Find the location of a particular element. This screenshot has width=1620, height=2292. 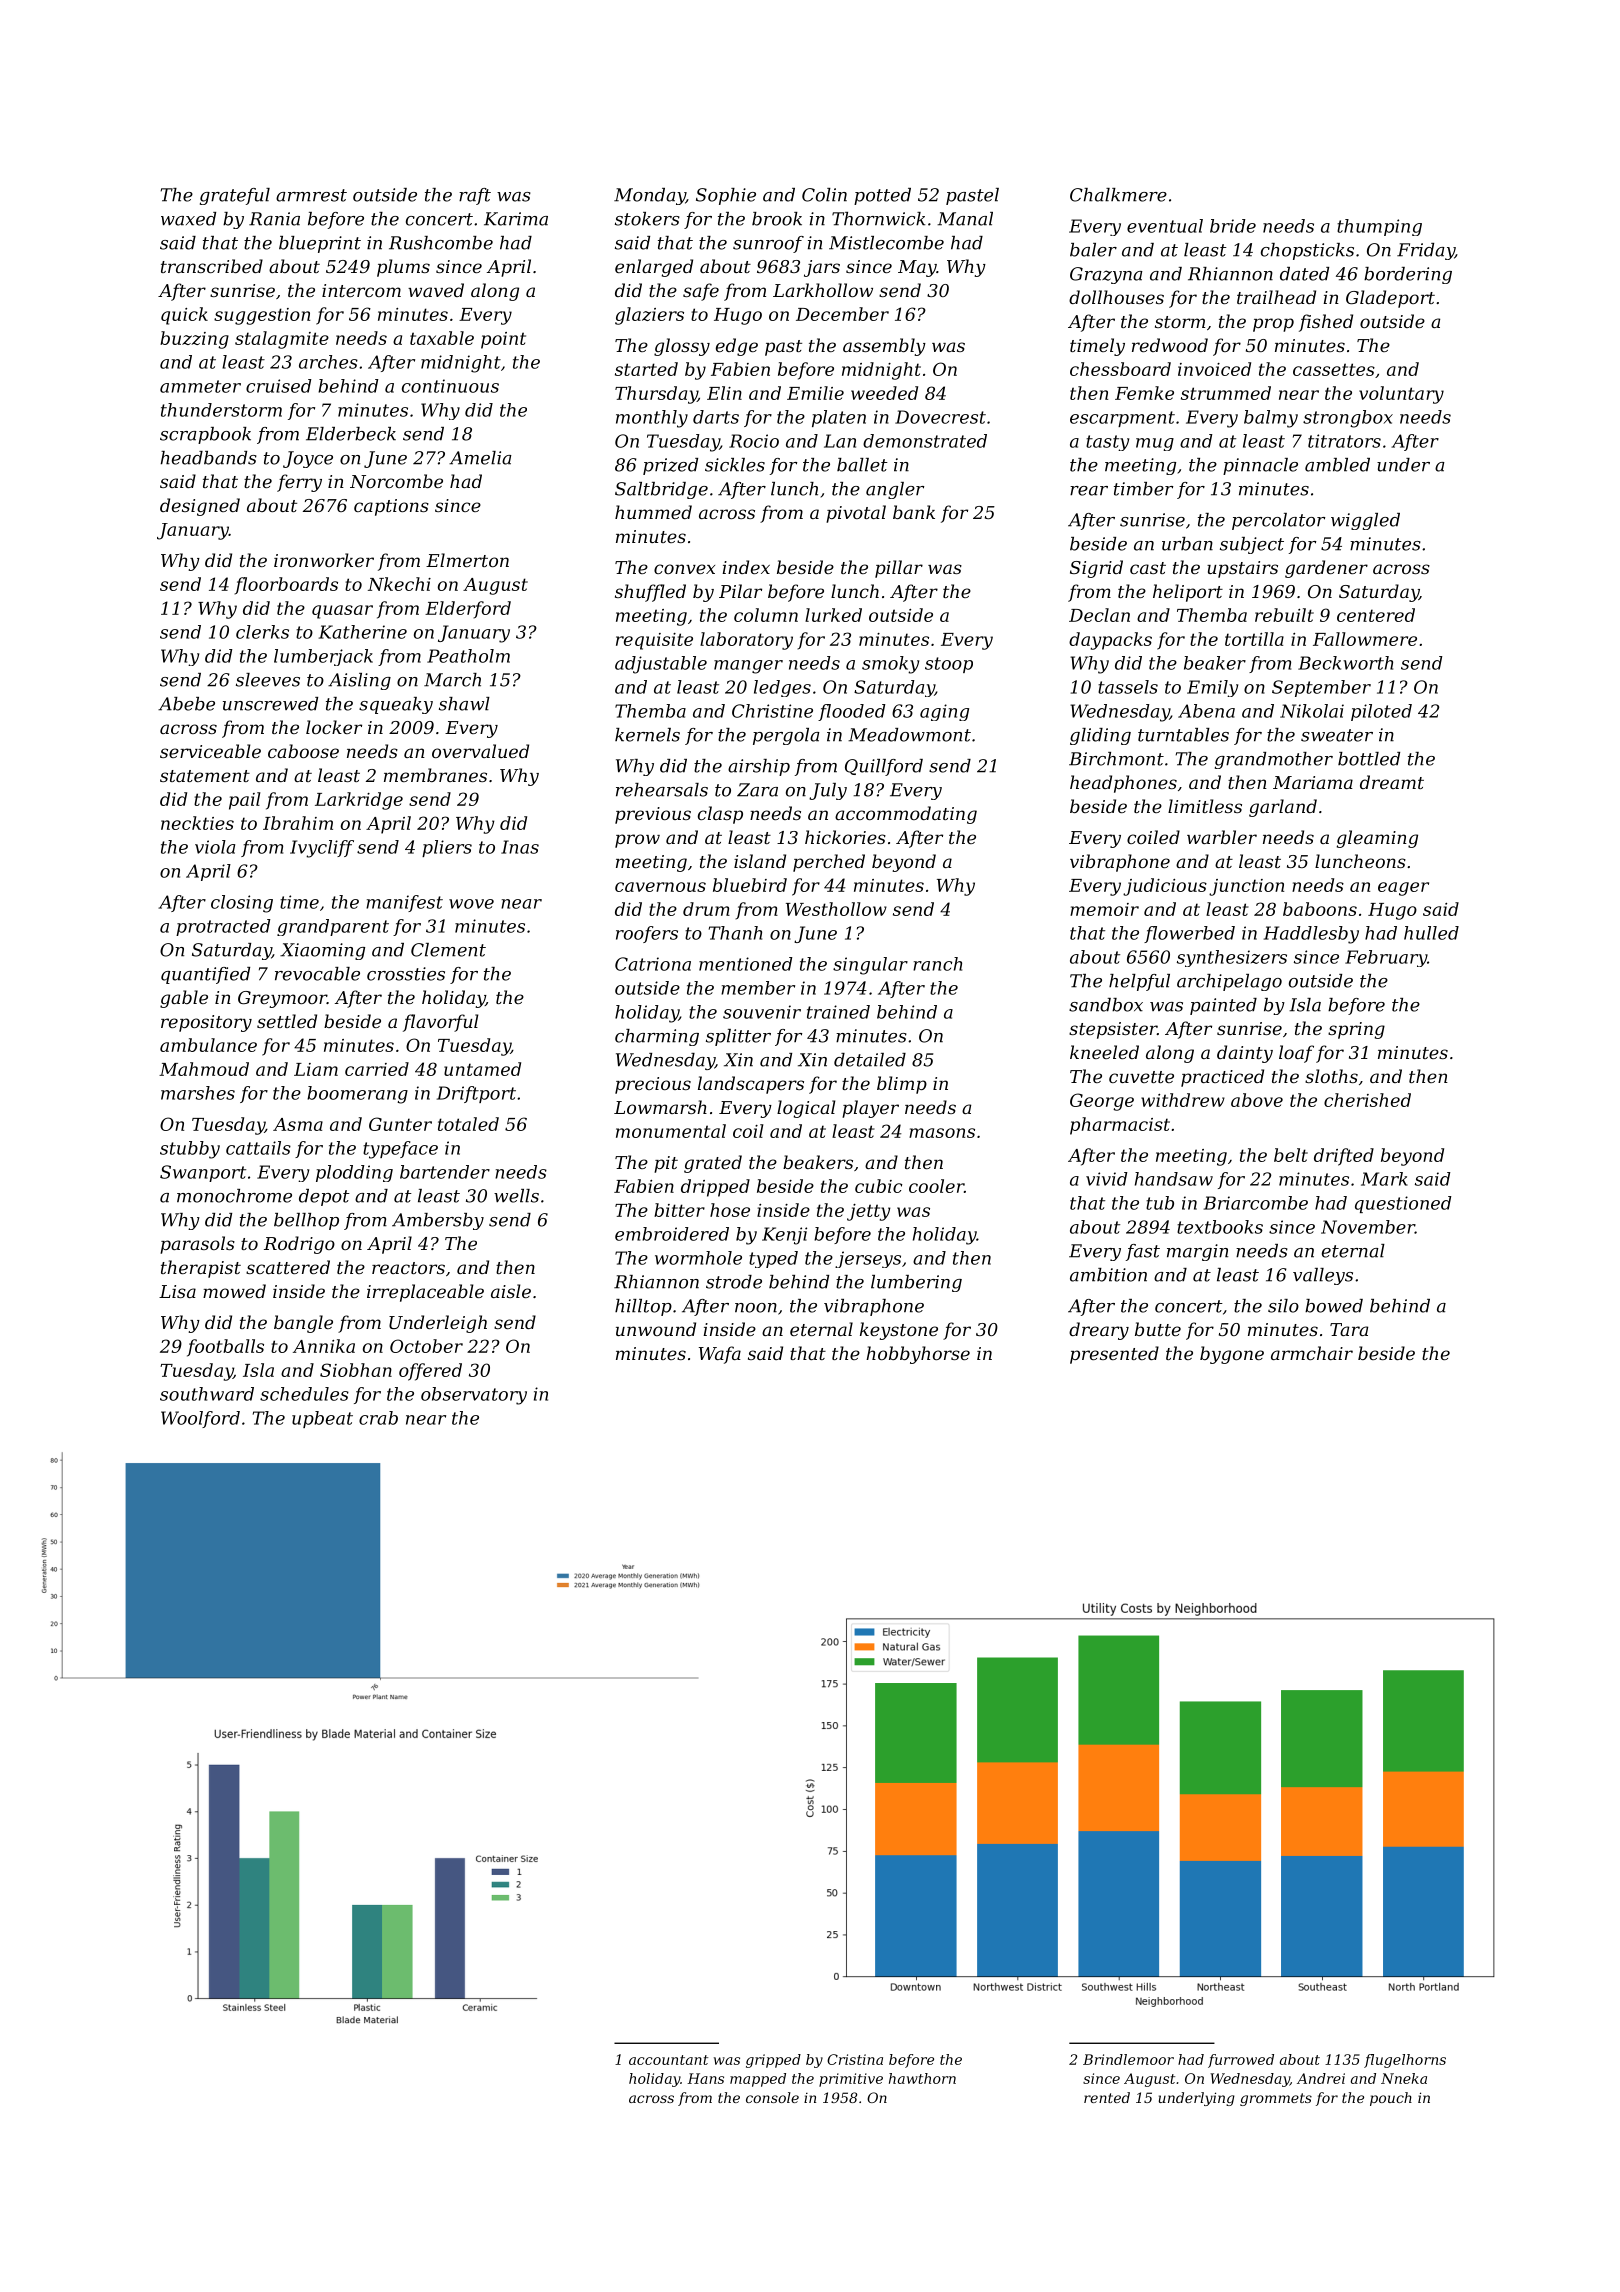

Chalkmere is located at coordinates (1118, 195).
